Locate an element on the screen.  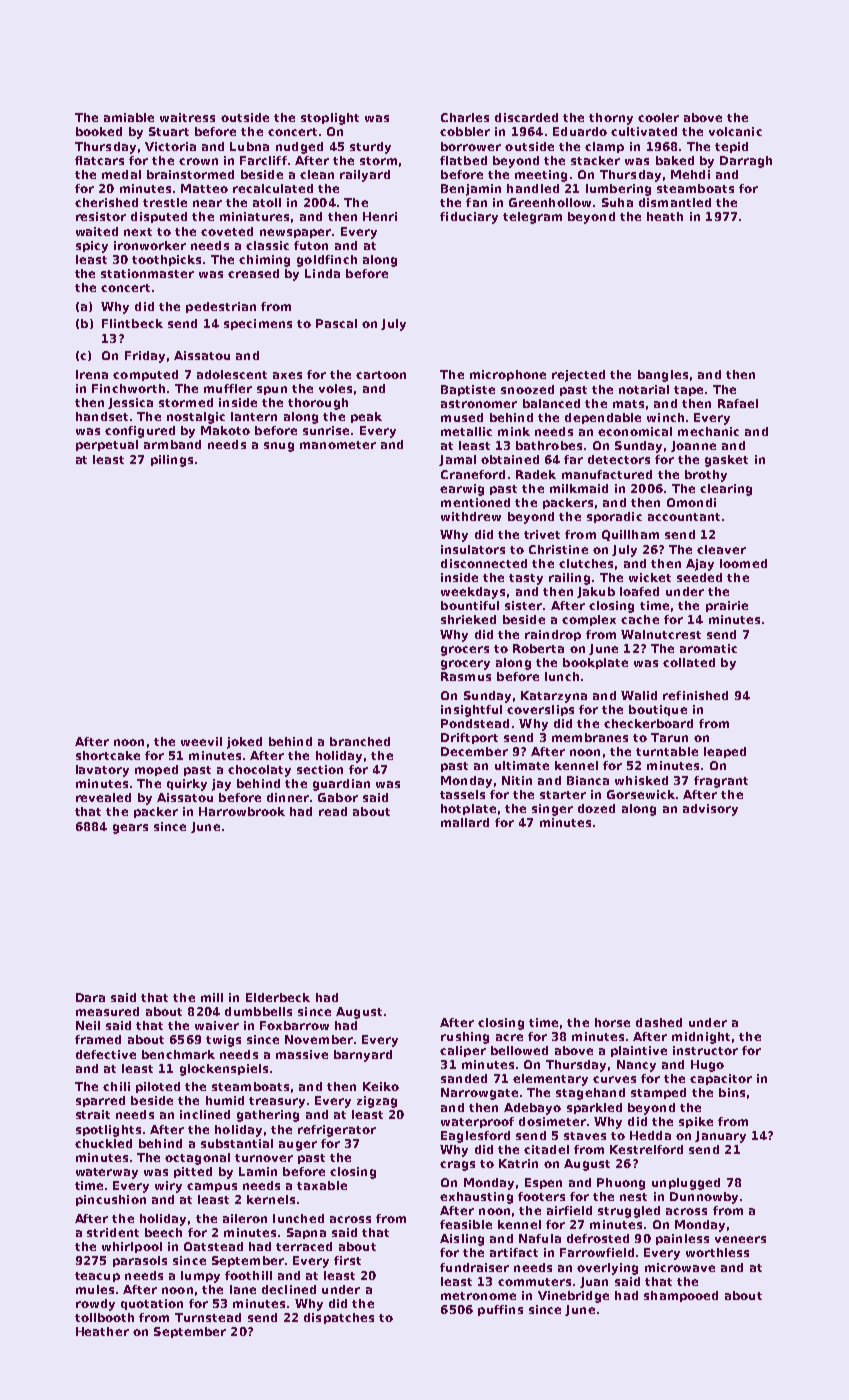
Phuong is located at coordinates (621, 1184).
